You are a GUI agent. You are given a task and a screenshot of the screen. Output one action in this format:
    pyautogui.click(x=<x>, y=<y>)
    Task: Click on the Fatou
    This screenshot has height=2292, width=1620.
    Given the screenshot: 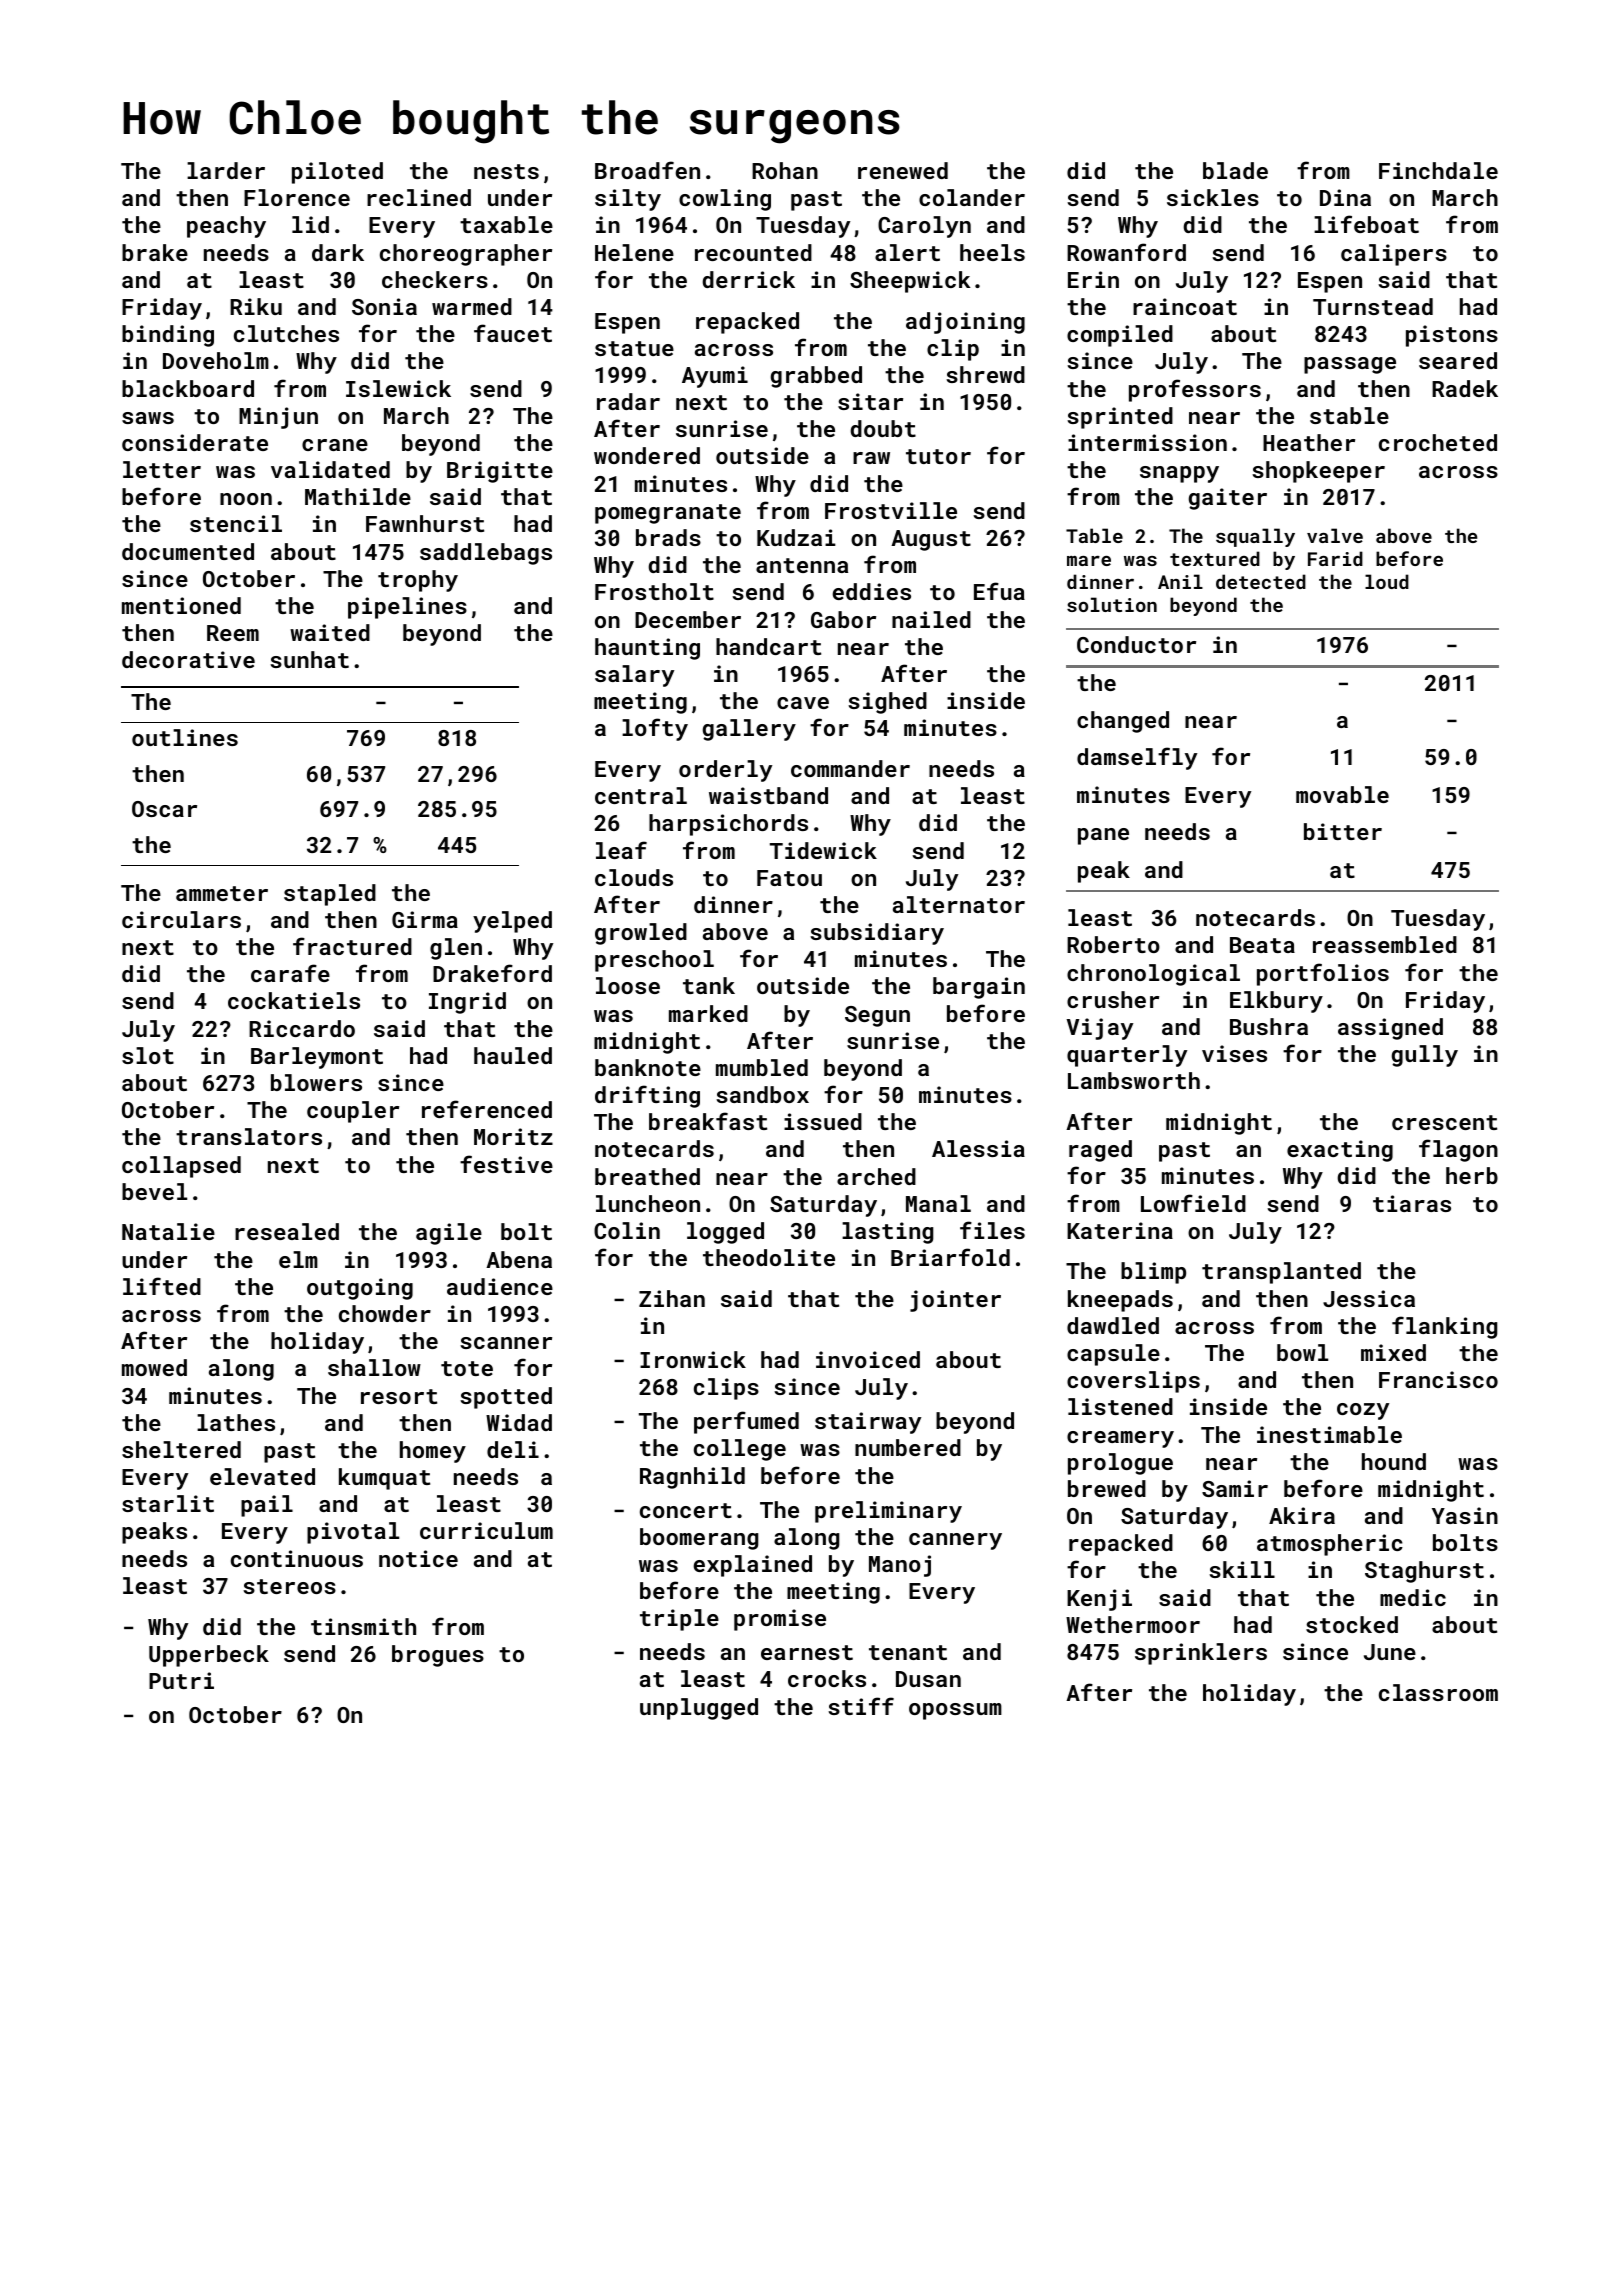 What is the action you would take?
    pyautogui.click(x=789, y=878)
